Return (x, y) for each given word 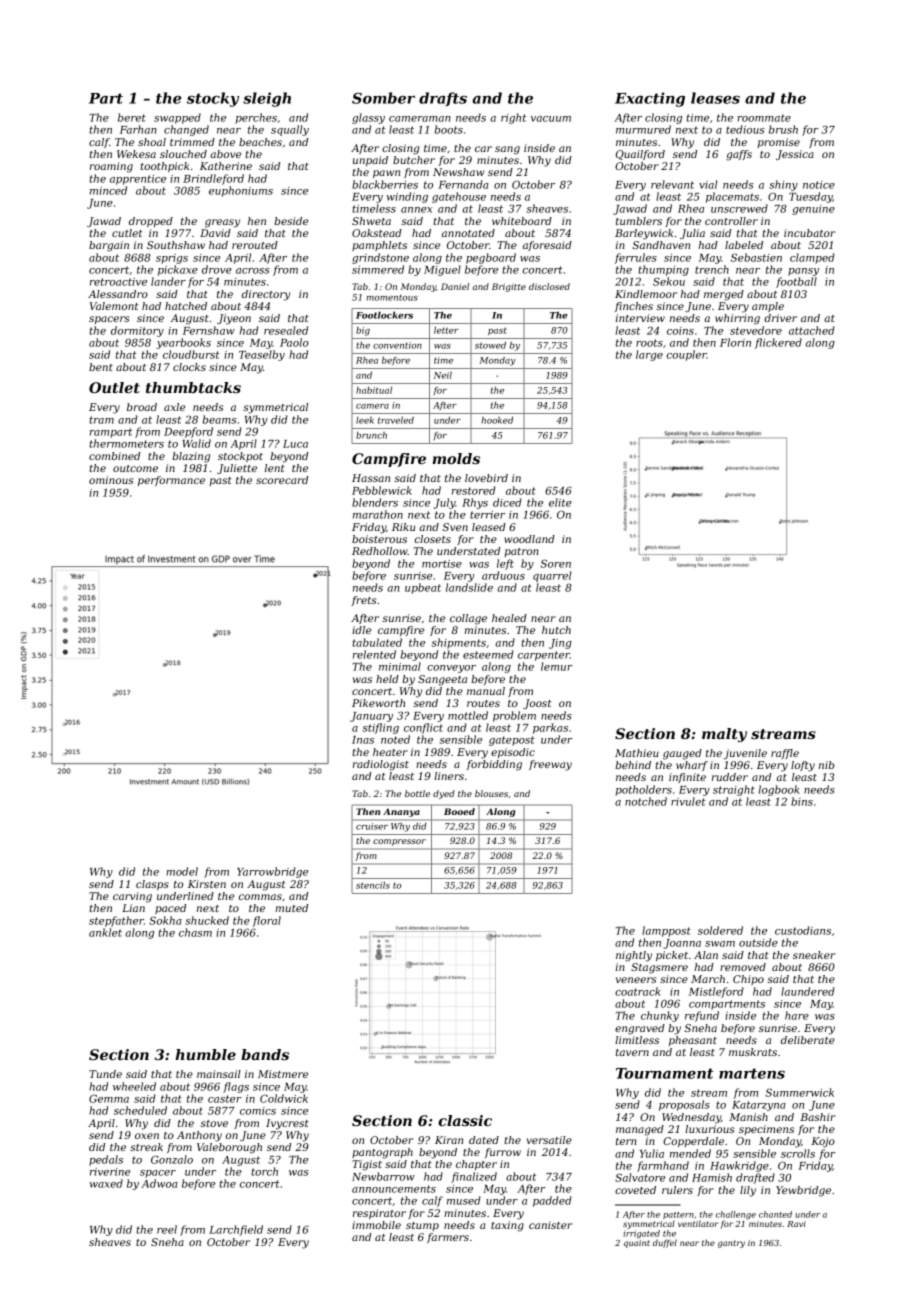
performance (171, 481)
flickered (778, 343)
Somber (383, 98)
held (387, 679)
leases (715, 98)
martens (752, 1073)
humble (205, 1054)
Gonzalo (172, 1159)
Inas (363, 740)
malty (724, 735)
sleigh (267, 99)
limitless (637, 1040)
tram (101, 420)
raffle (785, 754)
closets (433, 539)
